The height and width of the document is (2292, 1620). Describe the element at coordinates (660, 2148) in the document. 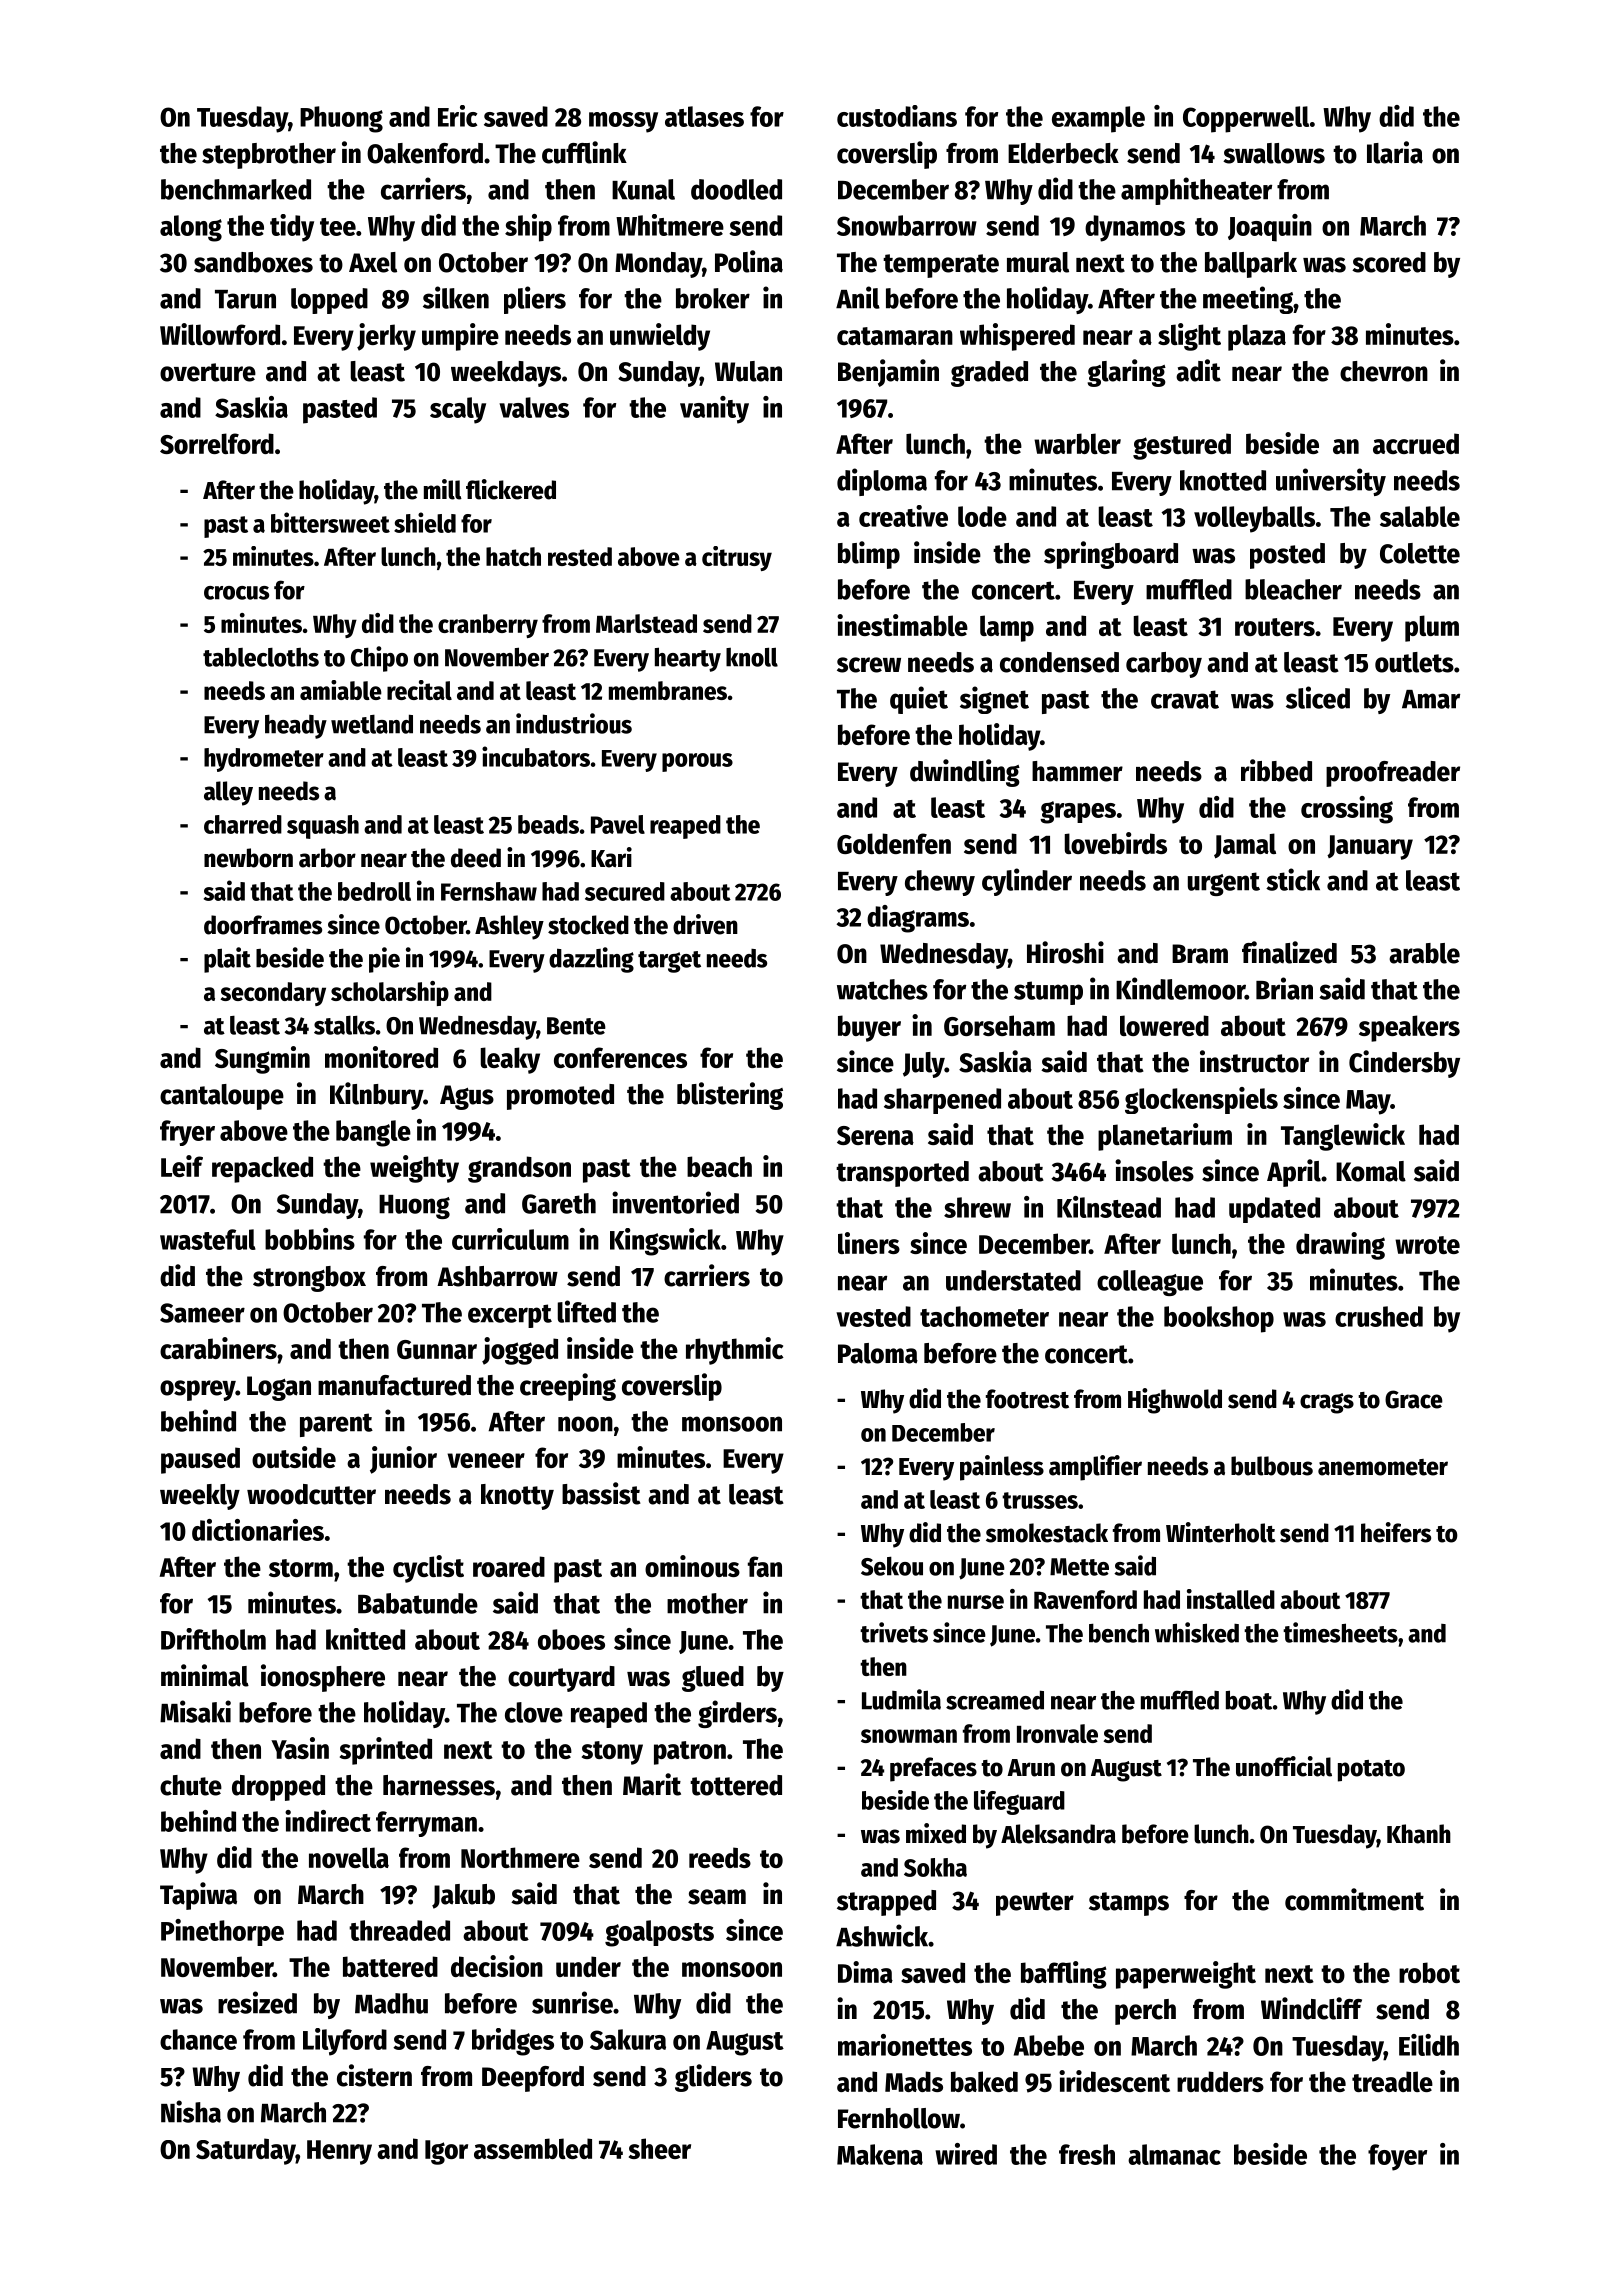

I see `sheer` at that location.
